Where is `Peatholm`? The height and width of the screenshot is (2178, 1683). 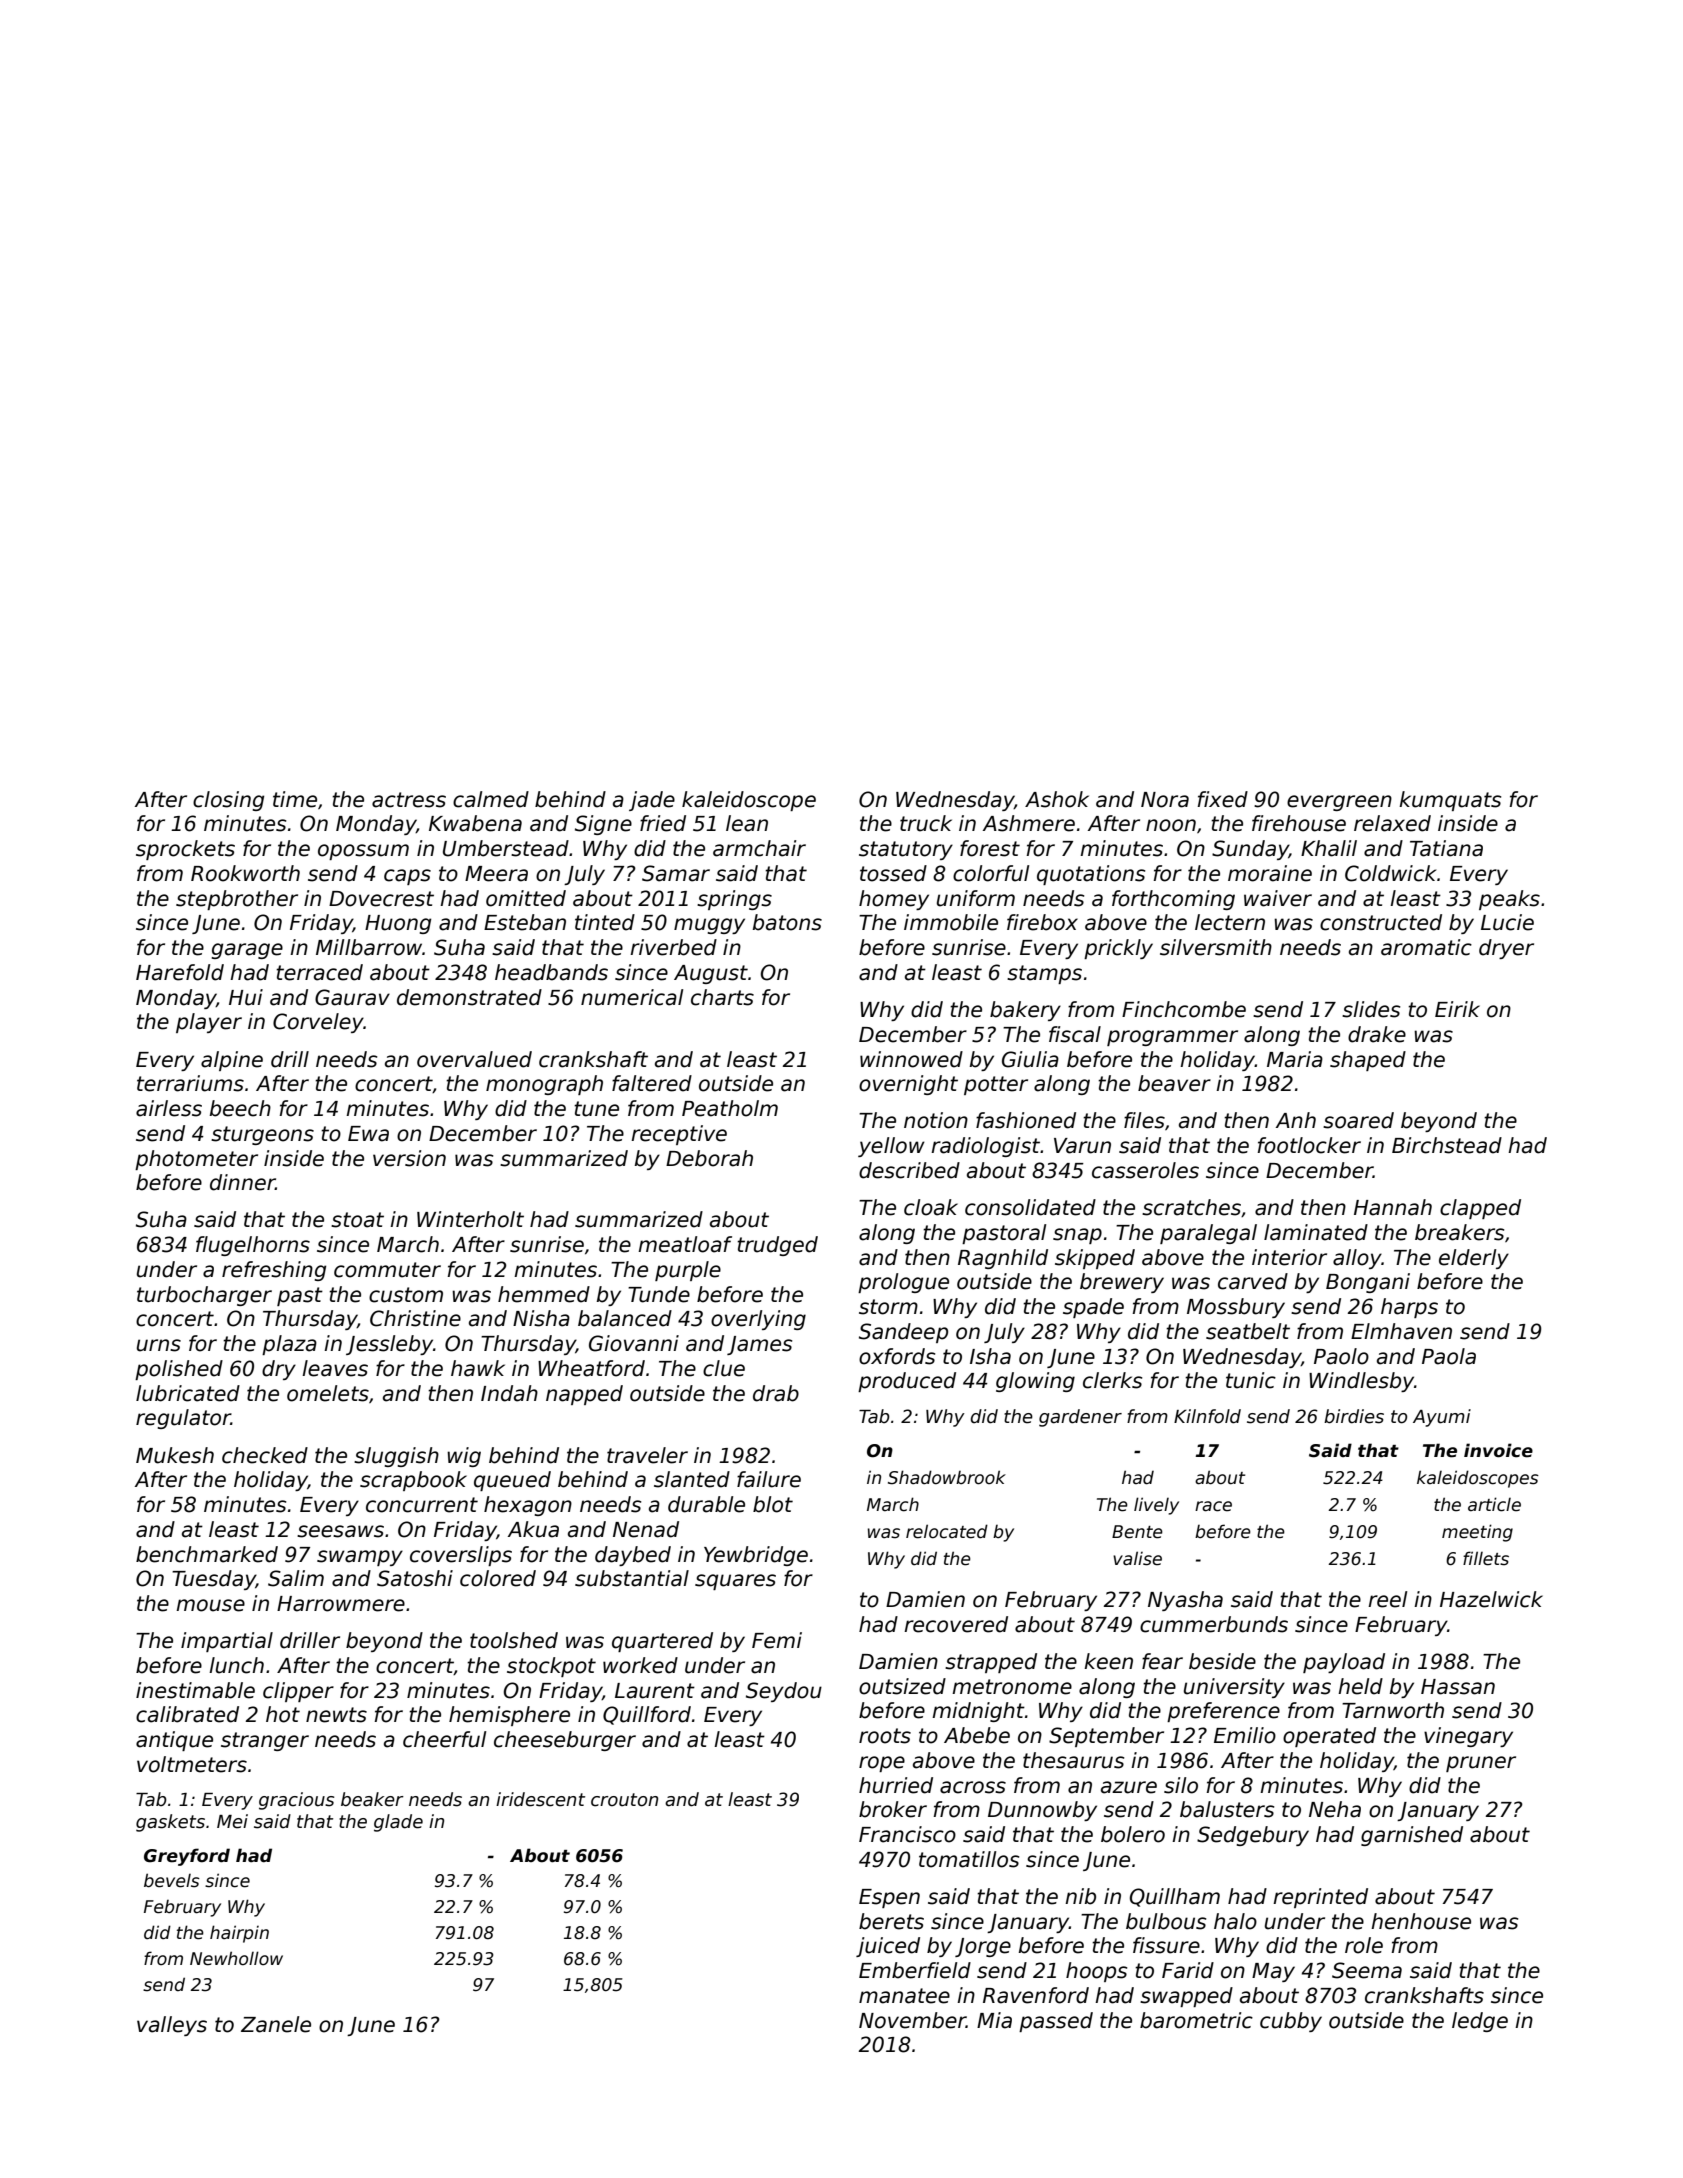 Peatholm is located at coordinates (730, 1108).
